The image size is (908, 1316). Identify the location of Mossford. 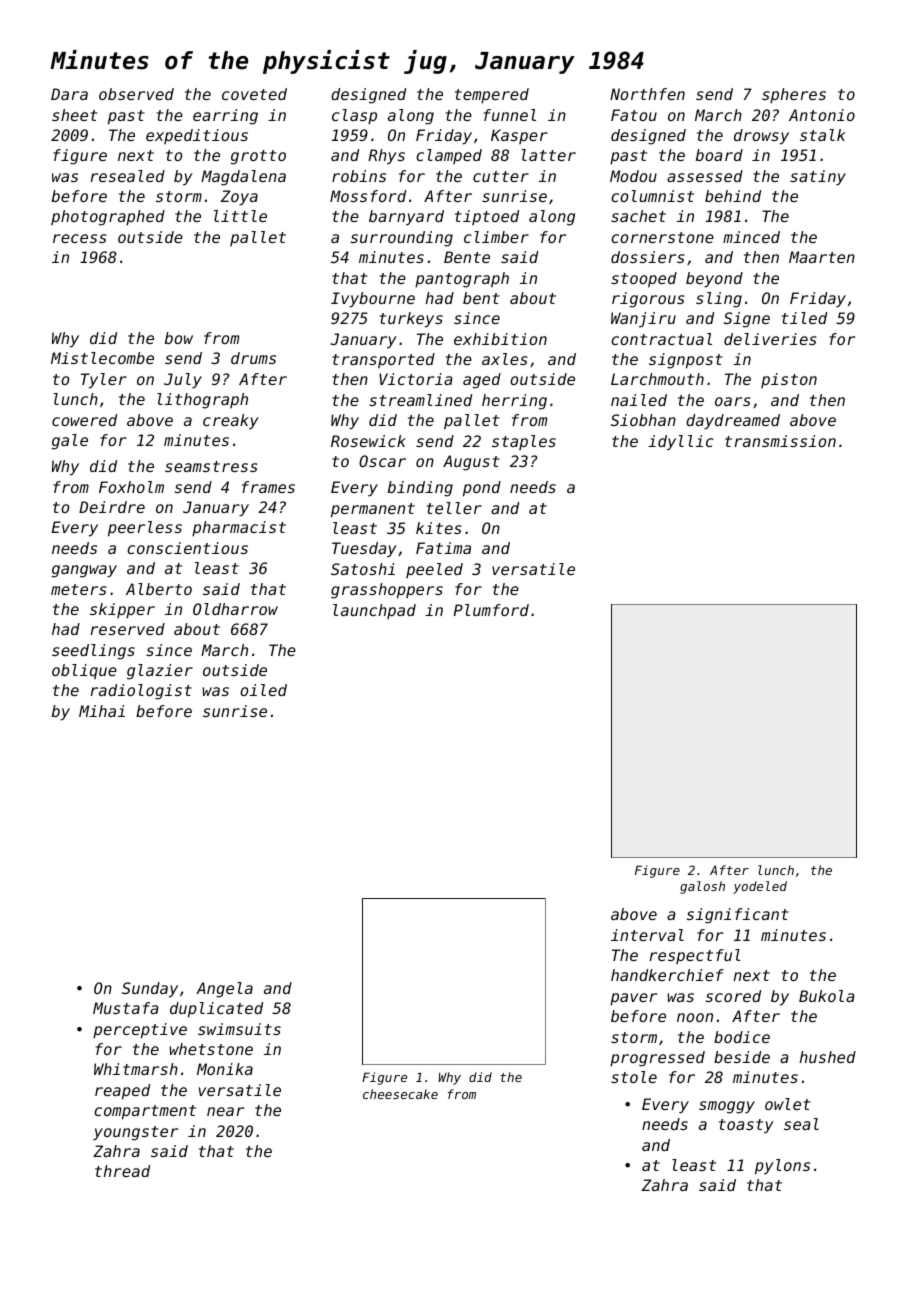
(368, 196).
